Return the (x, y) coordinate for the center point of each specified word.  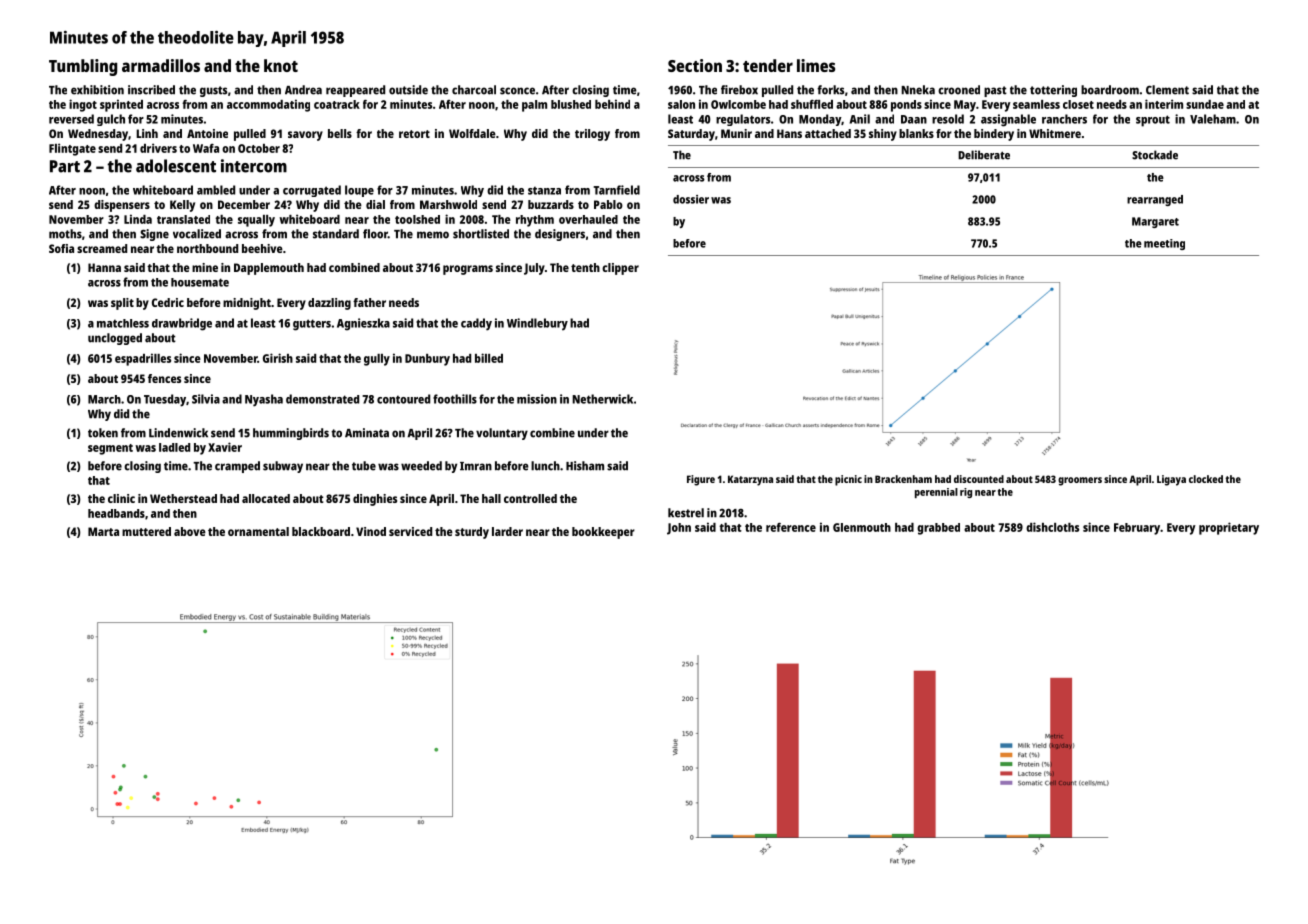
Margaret (1155, 222)
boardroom (1110, 90)
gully (377, 360)
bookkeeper (603, 533)
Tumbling (83, 67)
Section (695, 65)
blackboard (321, 531)
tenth (585, 267)
